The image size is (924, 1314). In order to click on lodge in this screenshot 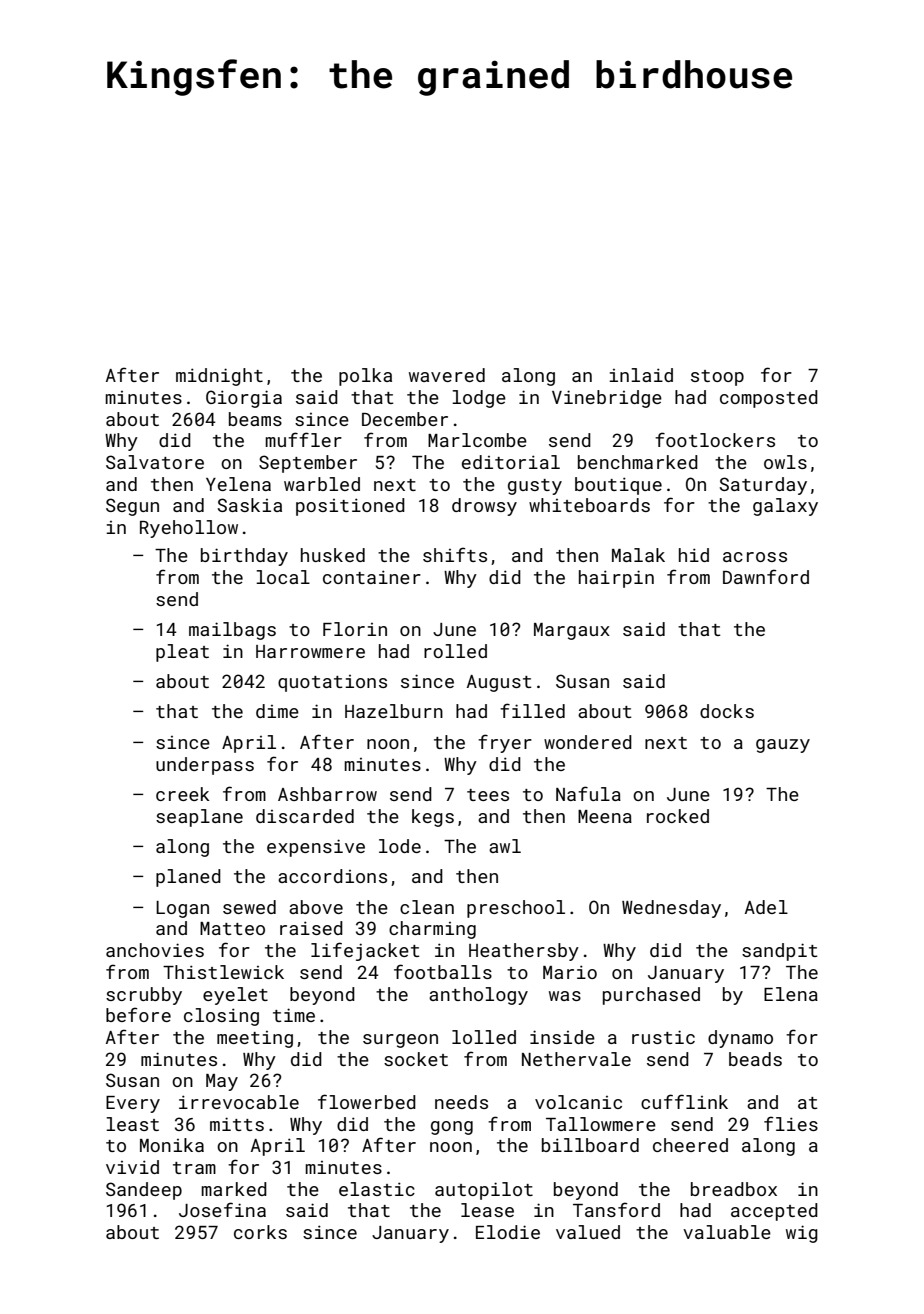, I will do `click(479, 399)`.
